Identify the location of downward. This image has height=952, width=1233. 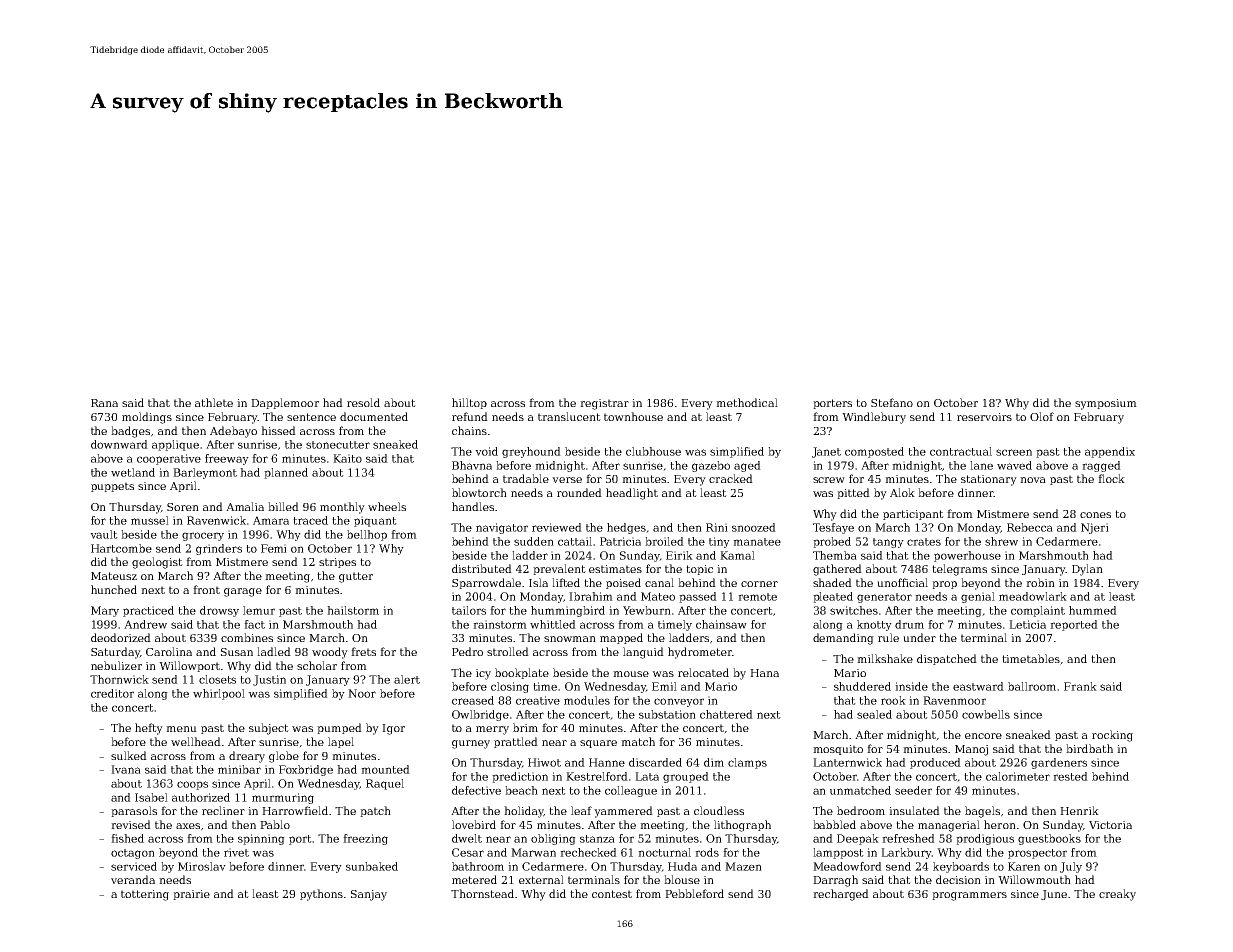
(119, 444).
